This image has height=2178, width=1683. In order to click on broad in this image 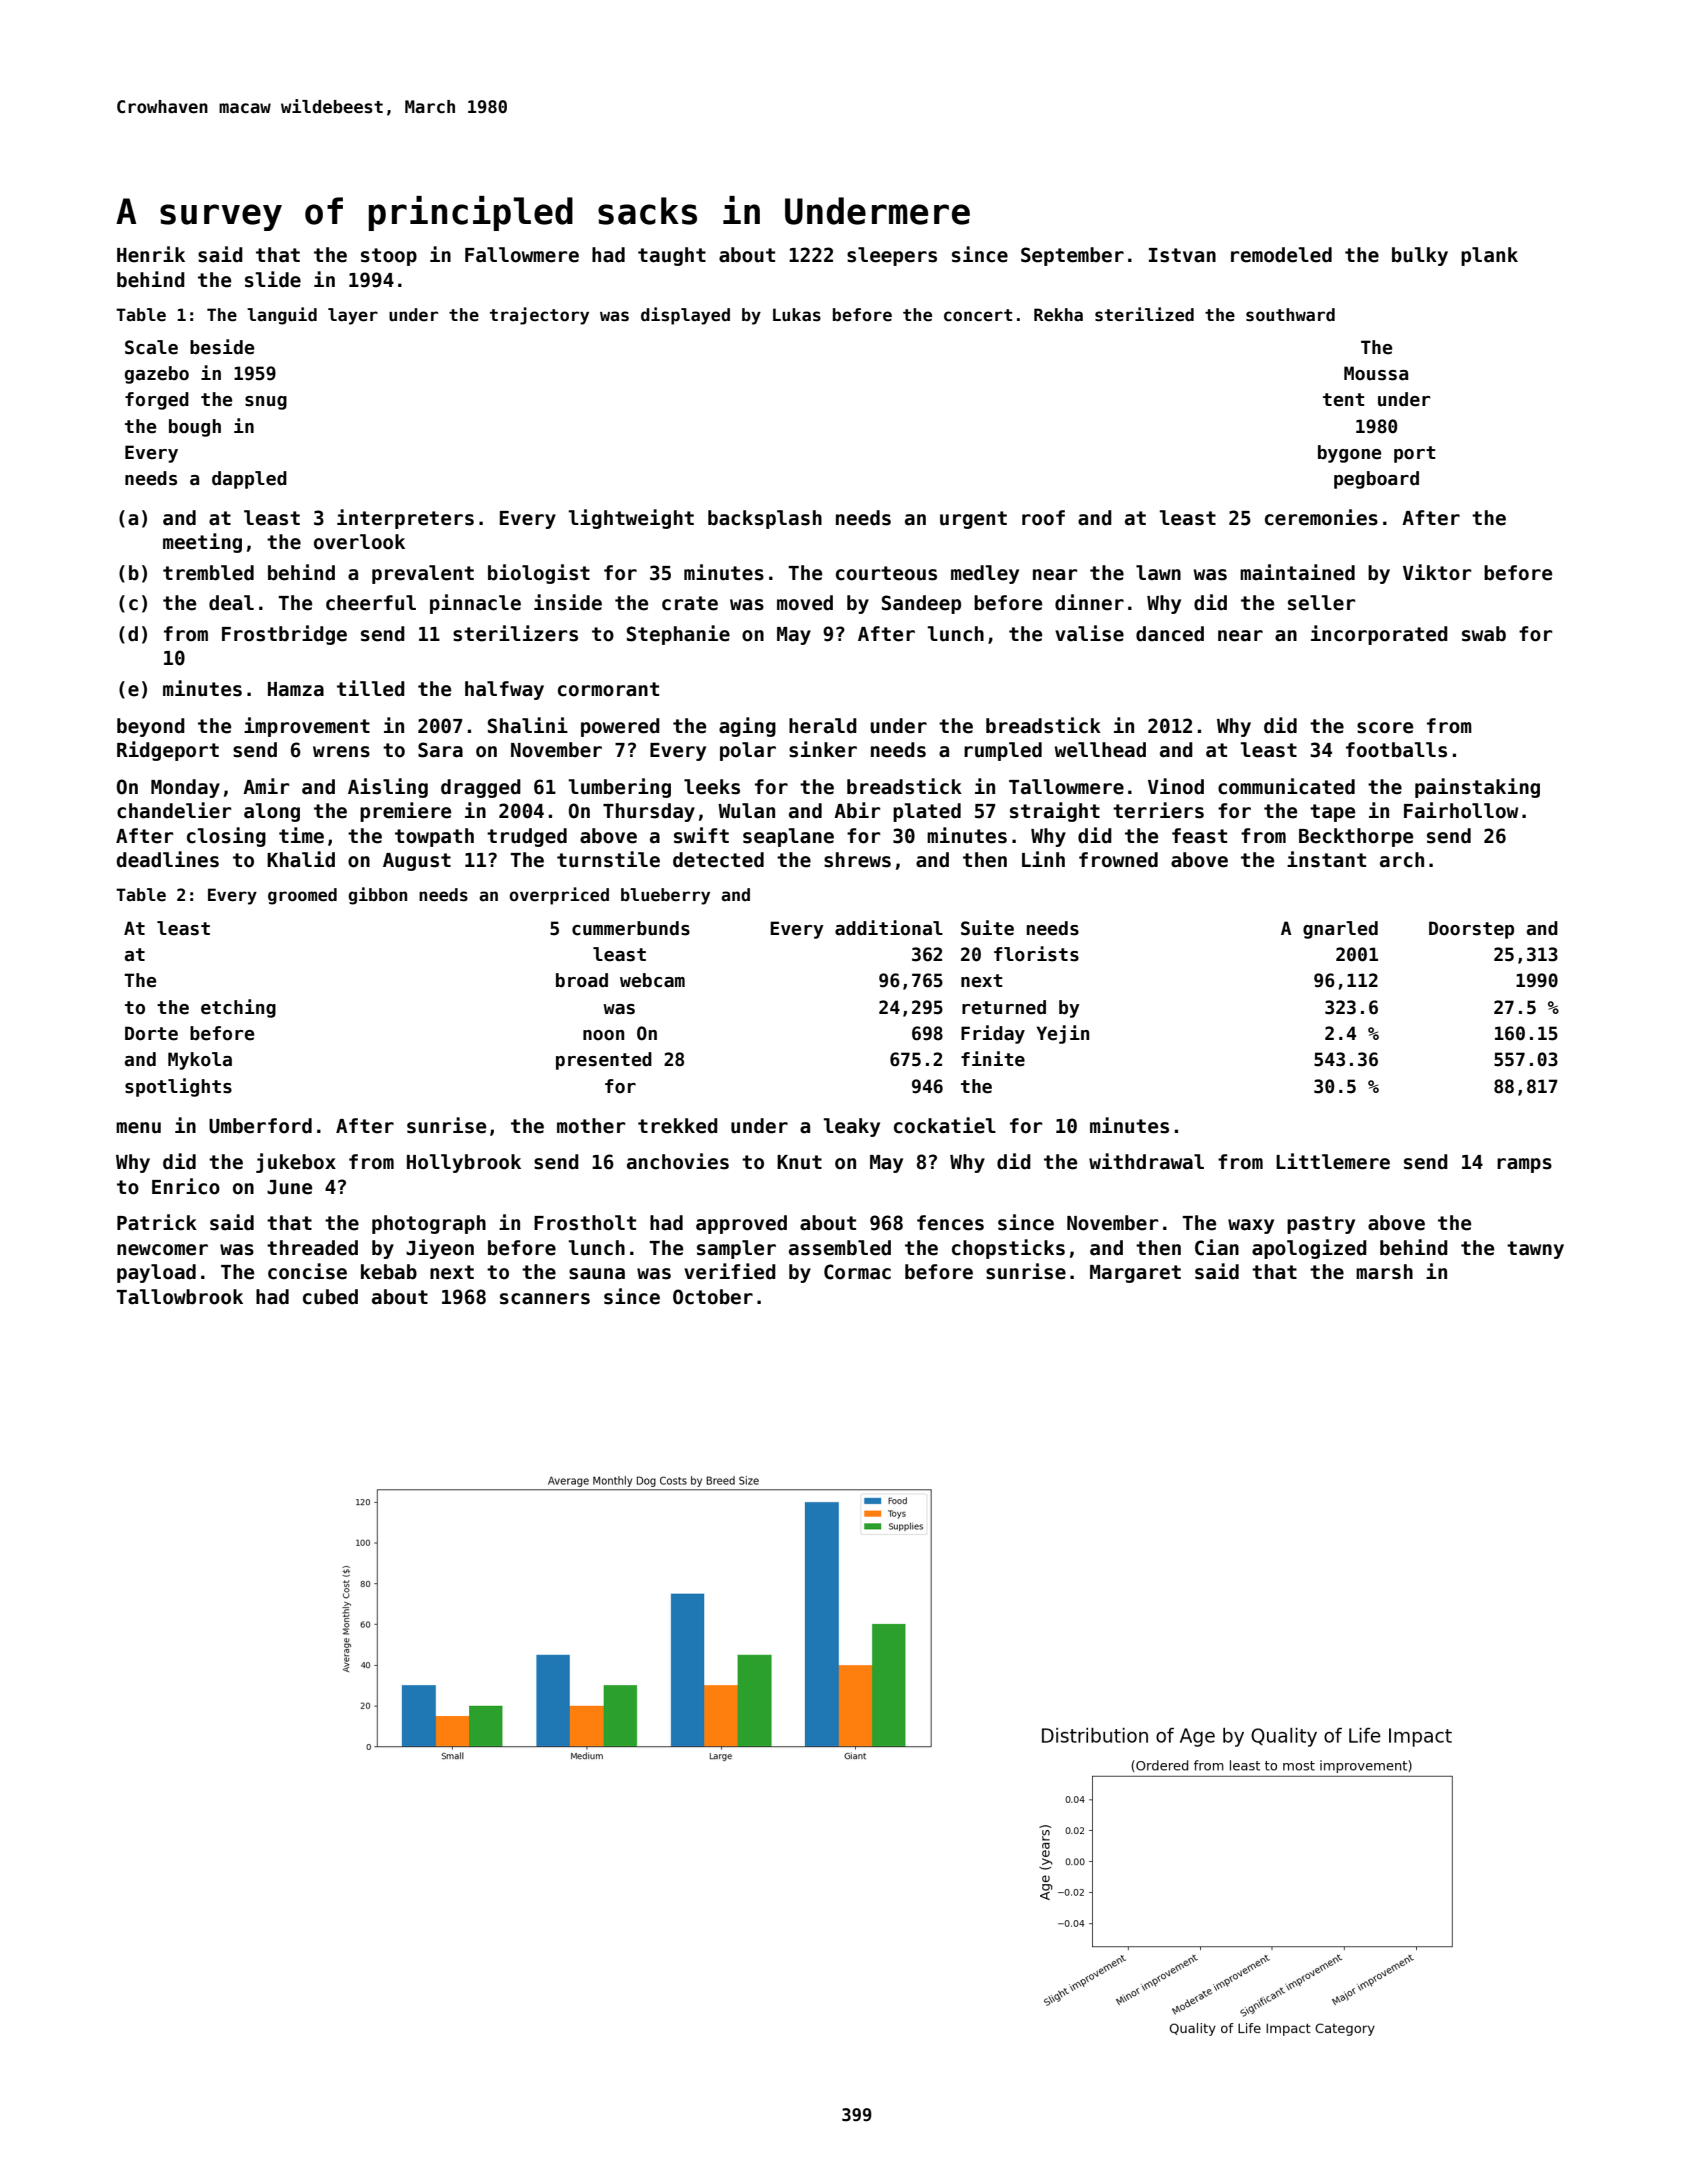, I will do `click(582, 980)`.
